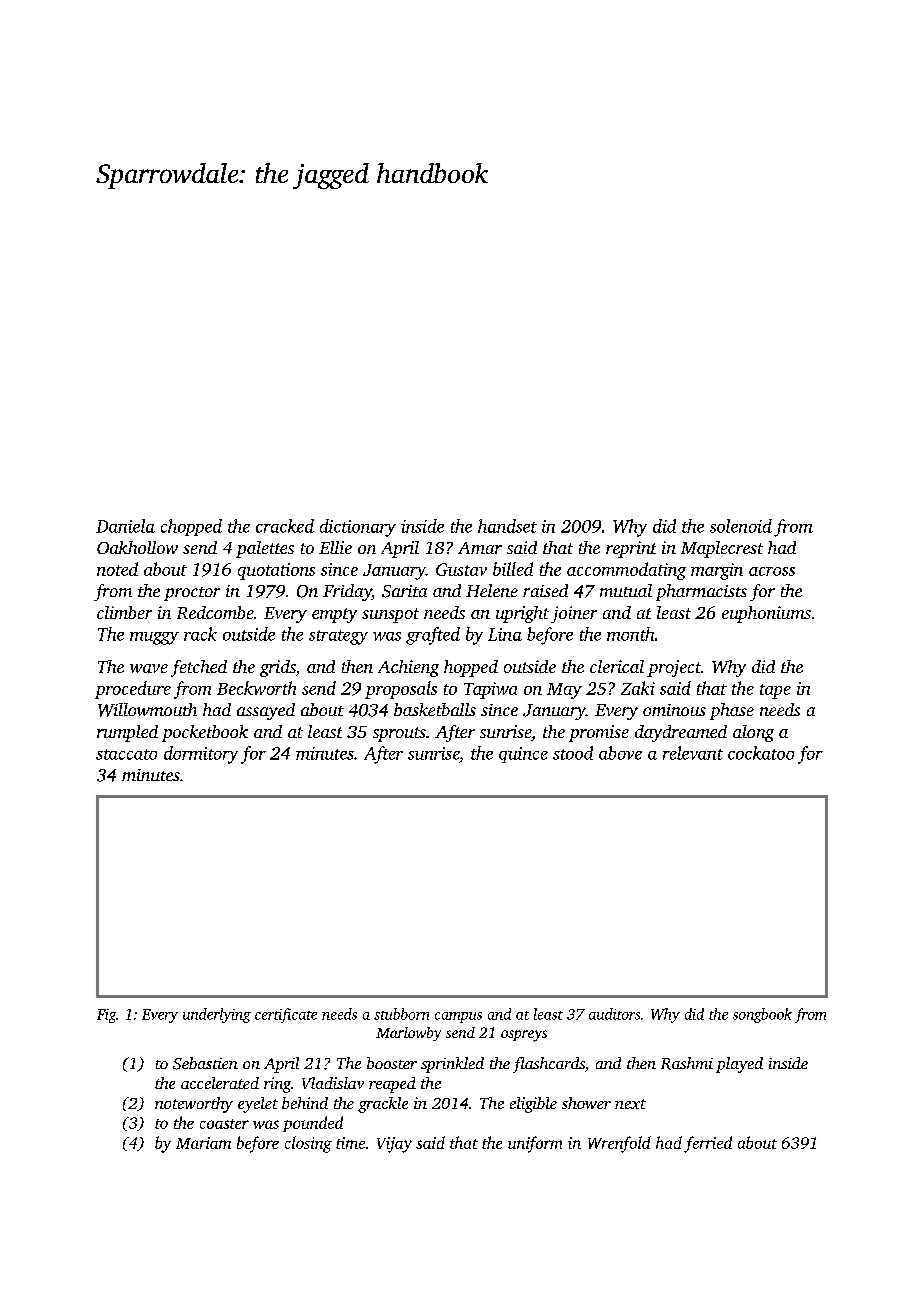  I want to click on handset, so click(507, 526).
